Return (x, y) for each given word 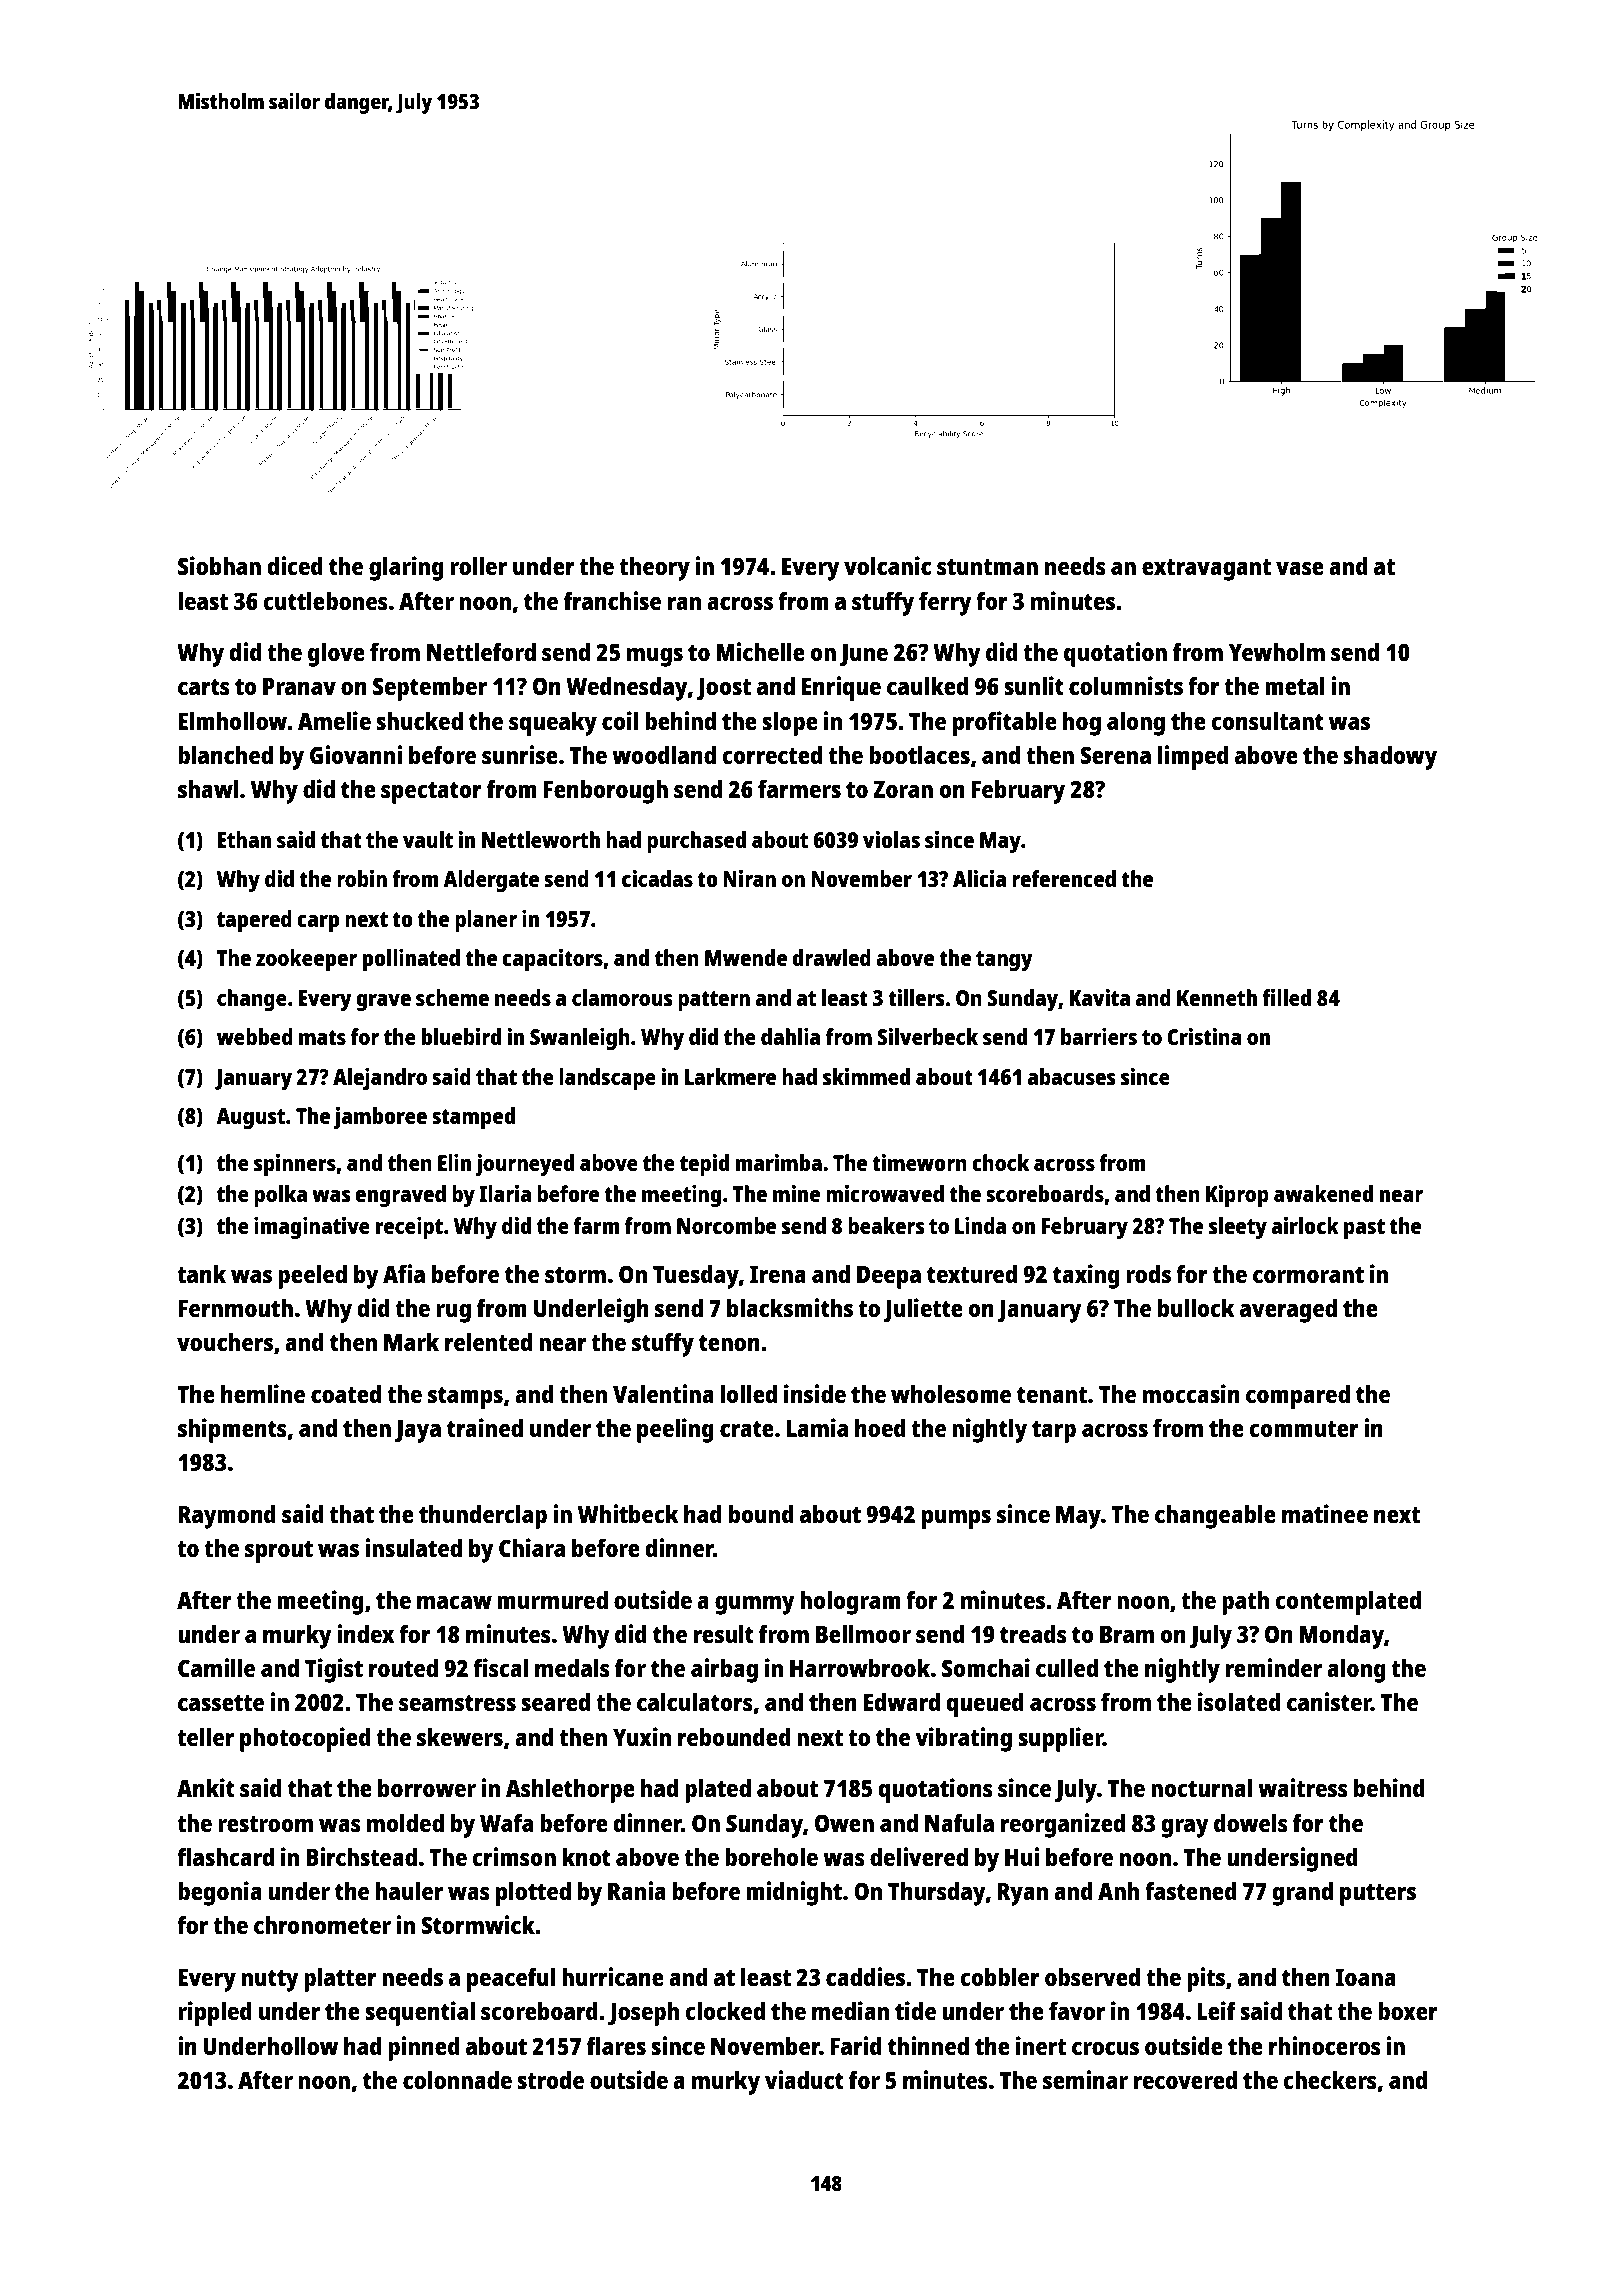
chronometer (322, 1925)
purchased (696, 842)
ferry (945, 604)
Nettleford (481, 651)
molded (405, 1822)
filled (1286, 997)
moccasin (1191, 1393)
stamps (465, 1398)
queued (985, 1704)
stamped (473, 1118)
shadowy (1390, 757)
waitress (1303, 1787)
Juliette (923, 1310)
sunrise (520, 754)
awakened (1323, 1193)
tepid (704, 1165)
